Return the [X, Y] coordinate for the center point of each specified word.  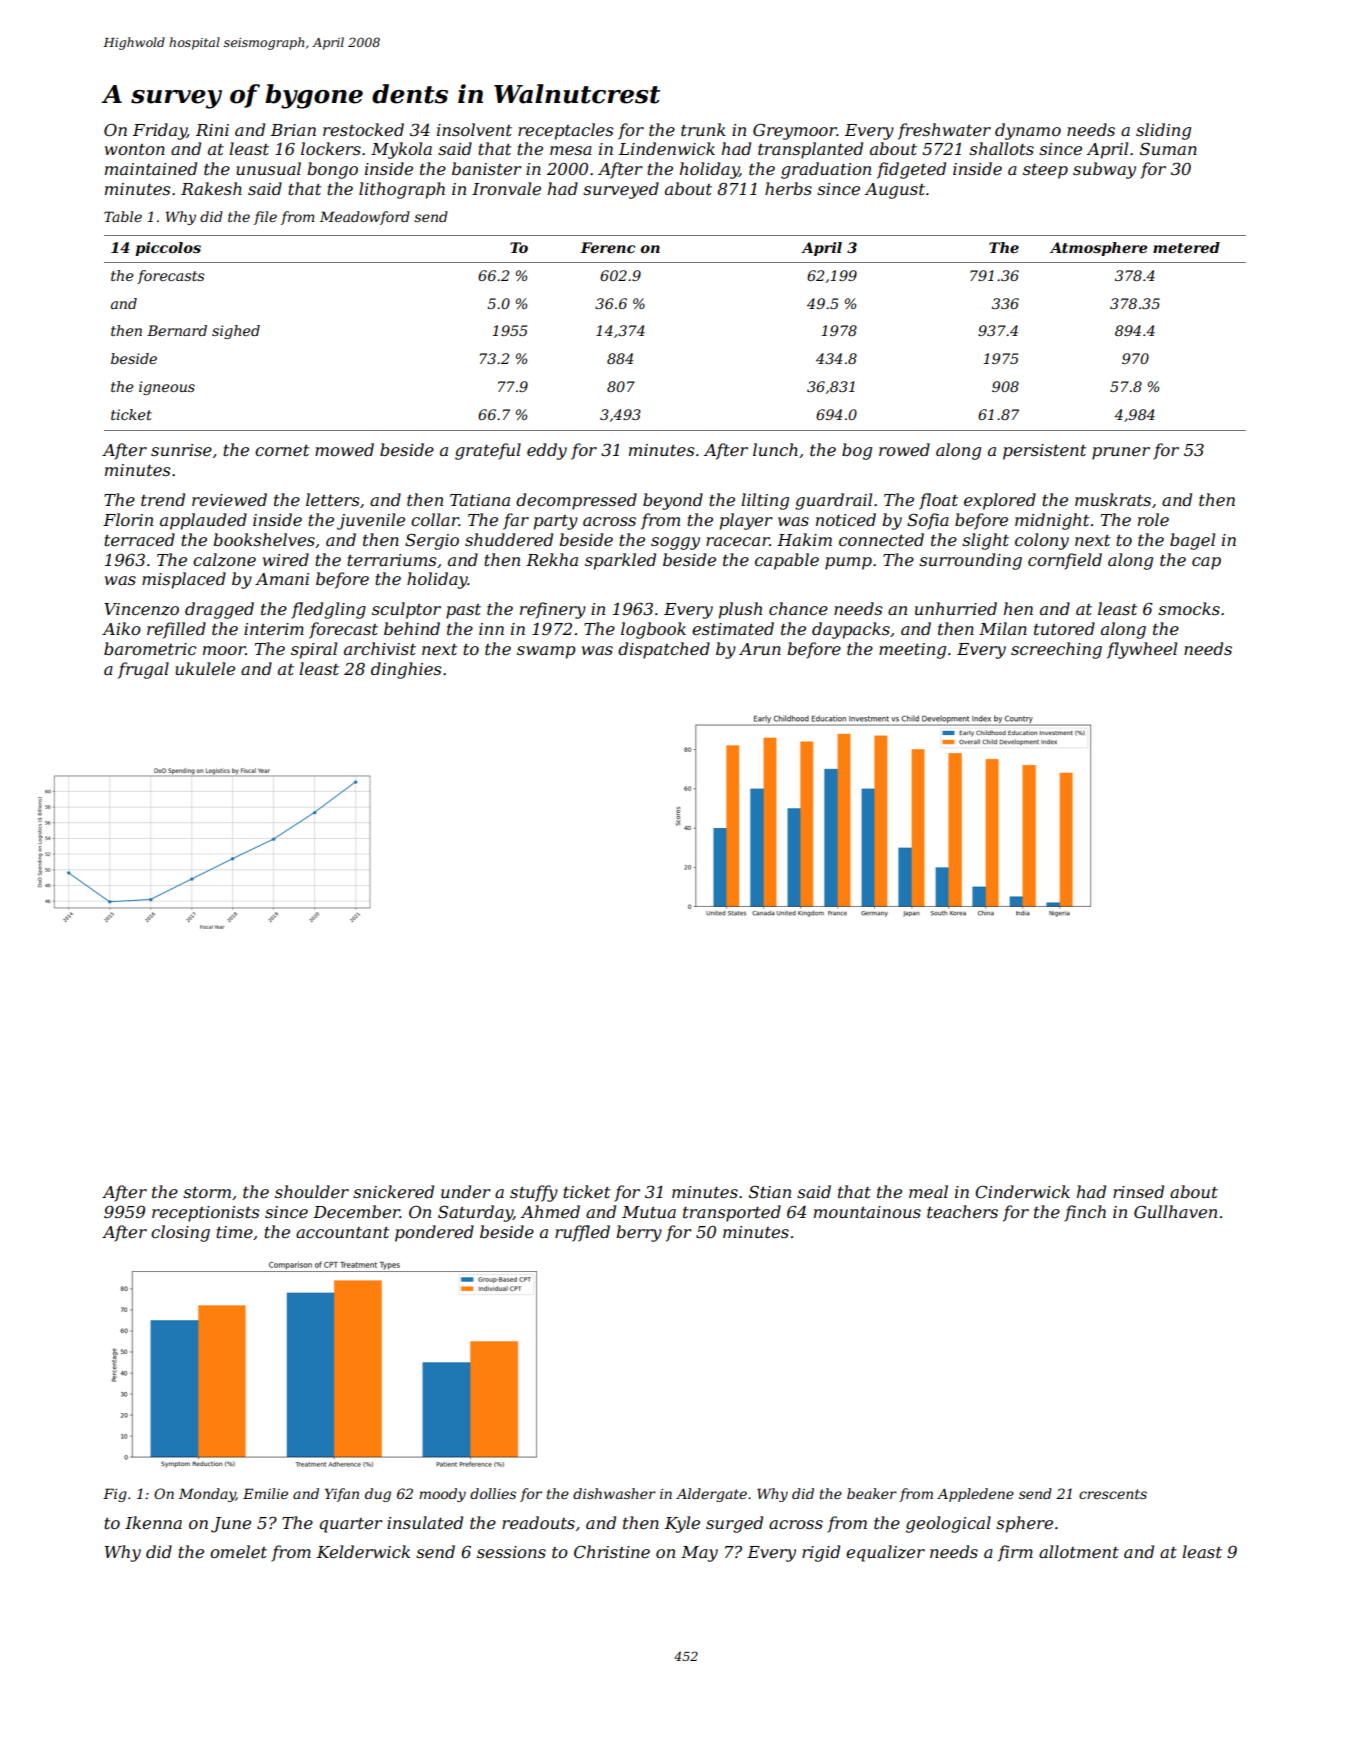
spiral [314, 650]
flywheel [1142, 650]
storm [207, 1192]
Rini [212, 130]
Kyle [682, 1524]
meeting [912, 651]
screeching [1056, 650]
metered [1186, 247]
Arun [760, 649]
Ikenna [153, 1522]
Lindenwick [667, 148]
